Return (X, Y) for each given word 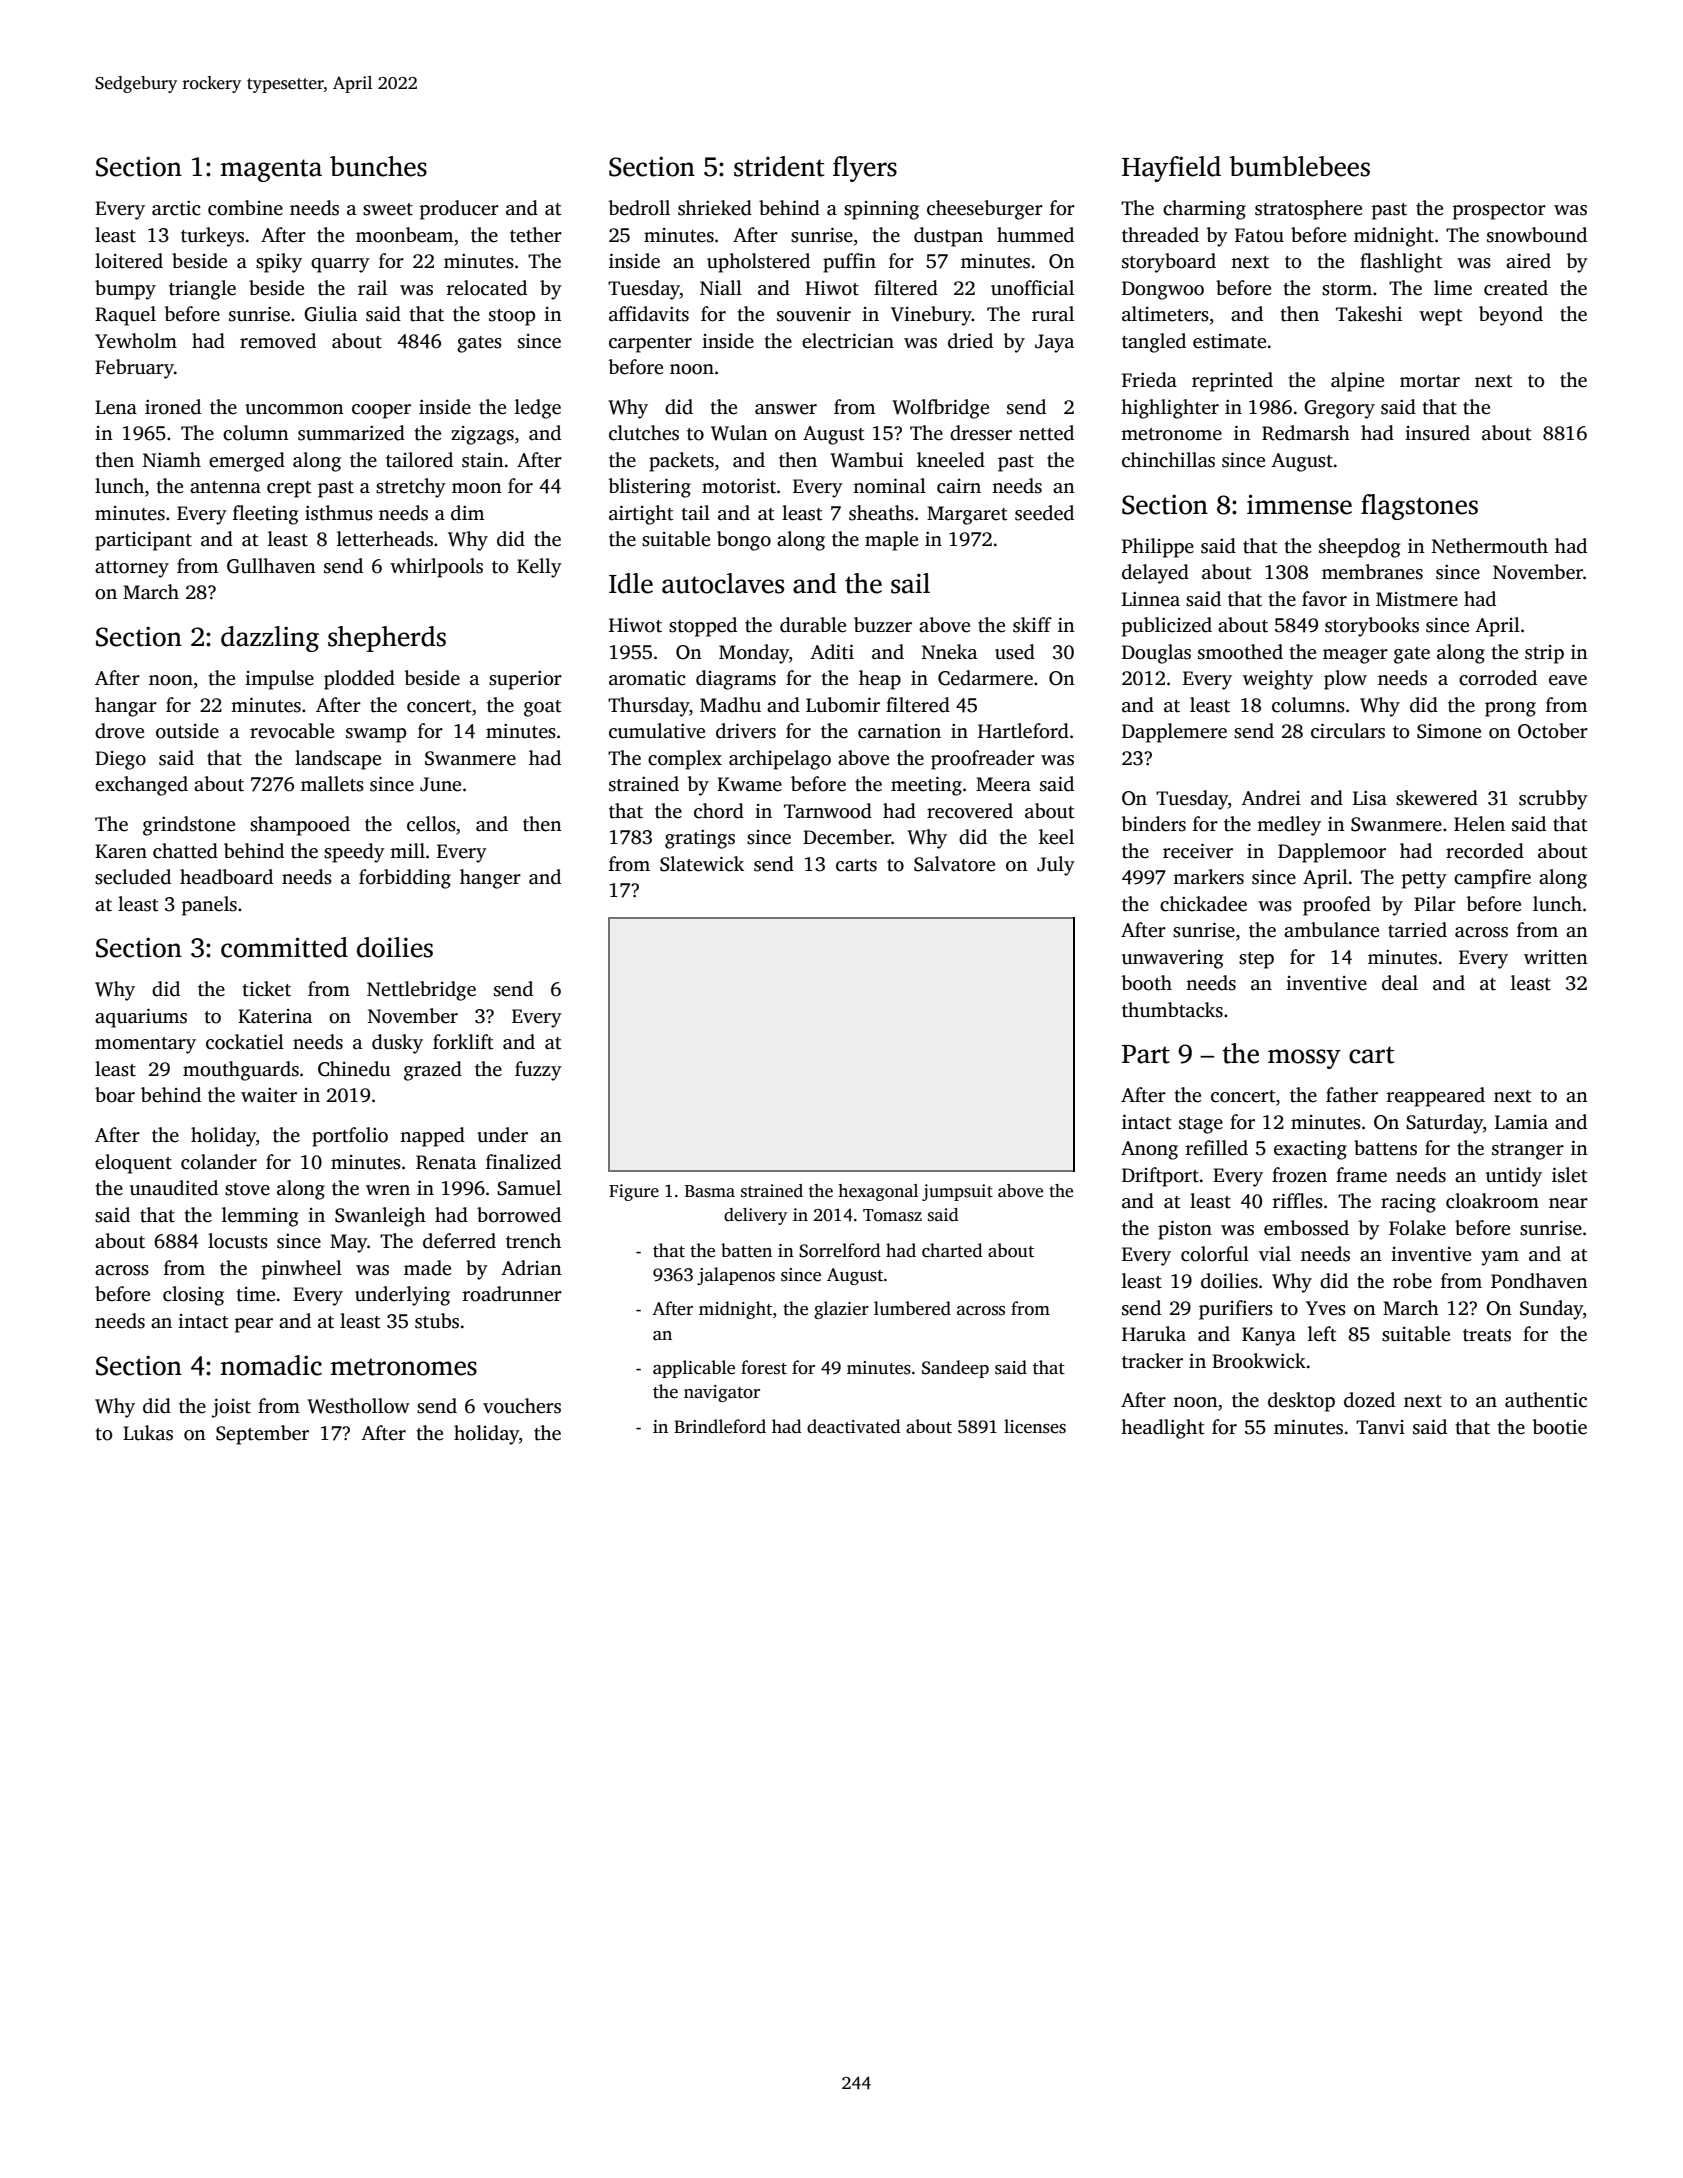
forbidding (405, 879)
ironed (173, 407)
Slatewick (702, 864)
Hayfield (1171, 169)
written (1556, 957)
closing (193, 1296)
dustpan (948, 237)
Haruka (1154, 1334)
